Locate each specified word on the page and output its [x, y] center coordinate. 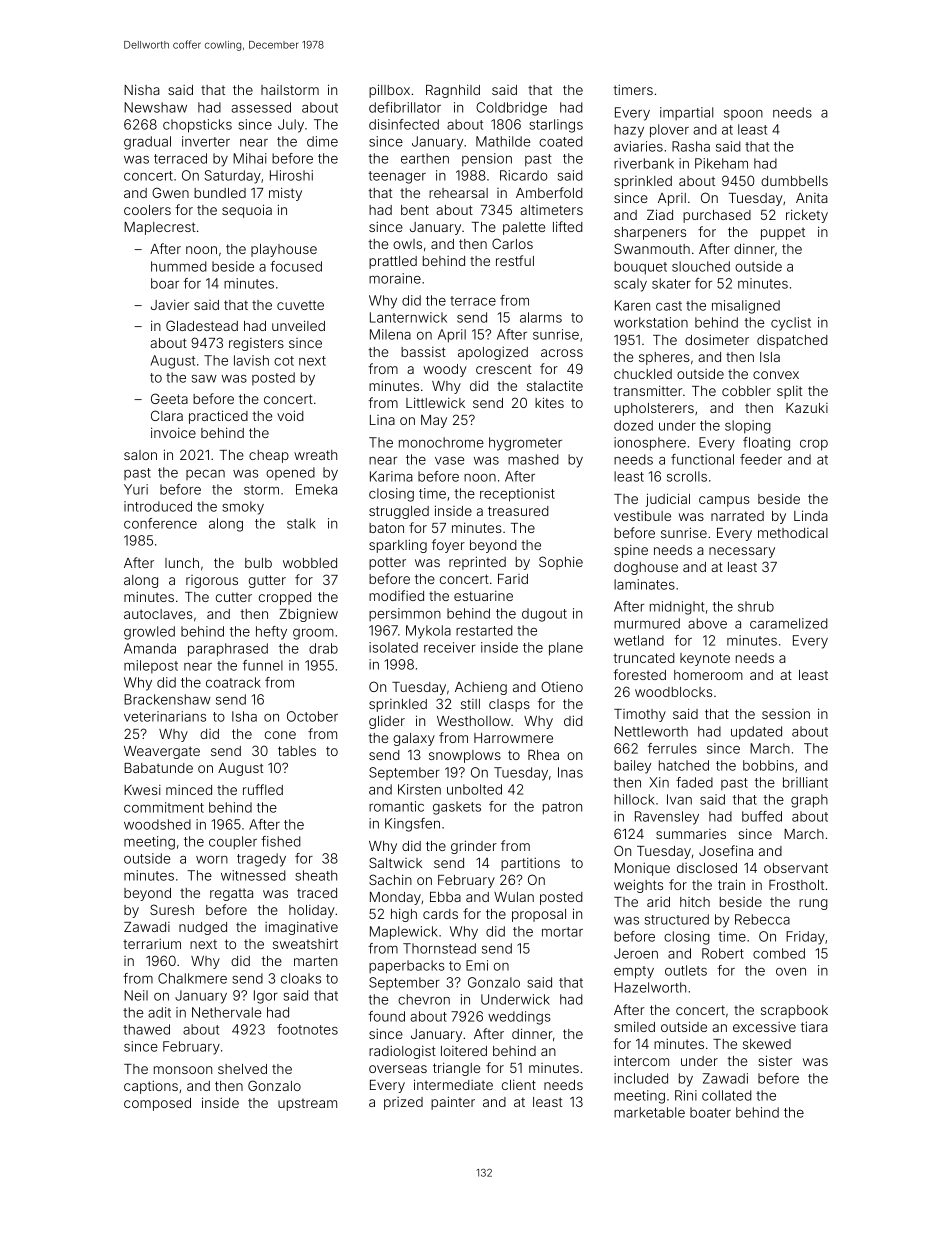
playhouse [284, 250]
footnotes [307, 1029]
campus [724, 501]
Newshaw [155, 107]
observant [796, 868]
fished [281, 841]
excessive [764, 1027]
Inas [570, 772]
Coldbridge [511, 109]
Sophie [561, 563]
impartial [686, 113]
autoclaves [158, 614]
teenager [397, 177]
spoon [743, 115]
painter [453, 1103]
